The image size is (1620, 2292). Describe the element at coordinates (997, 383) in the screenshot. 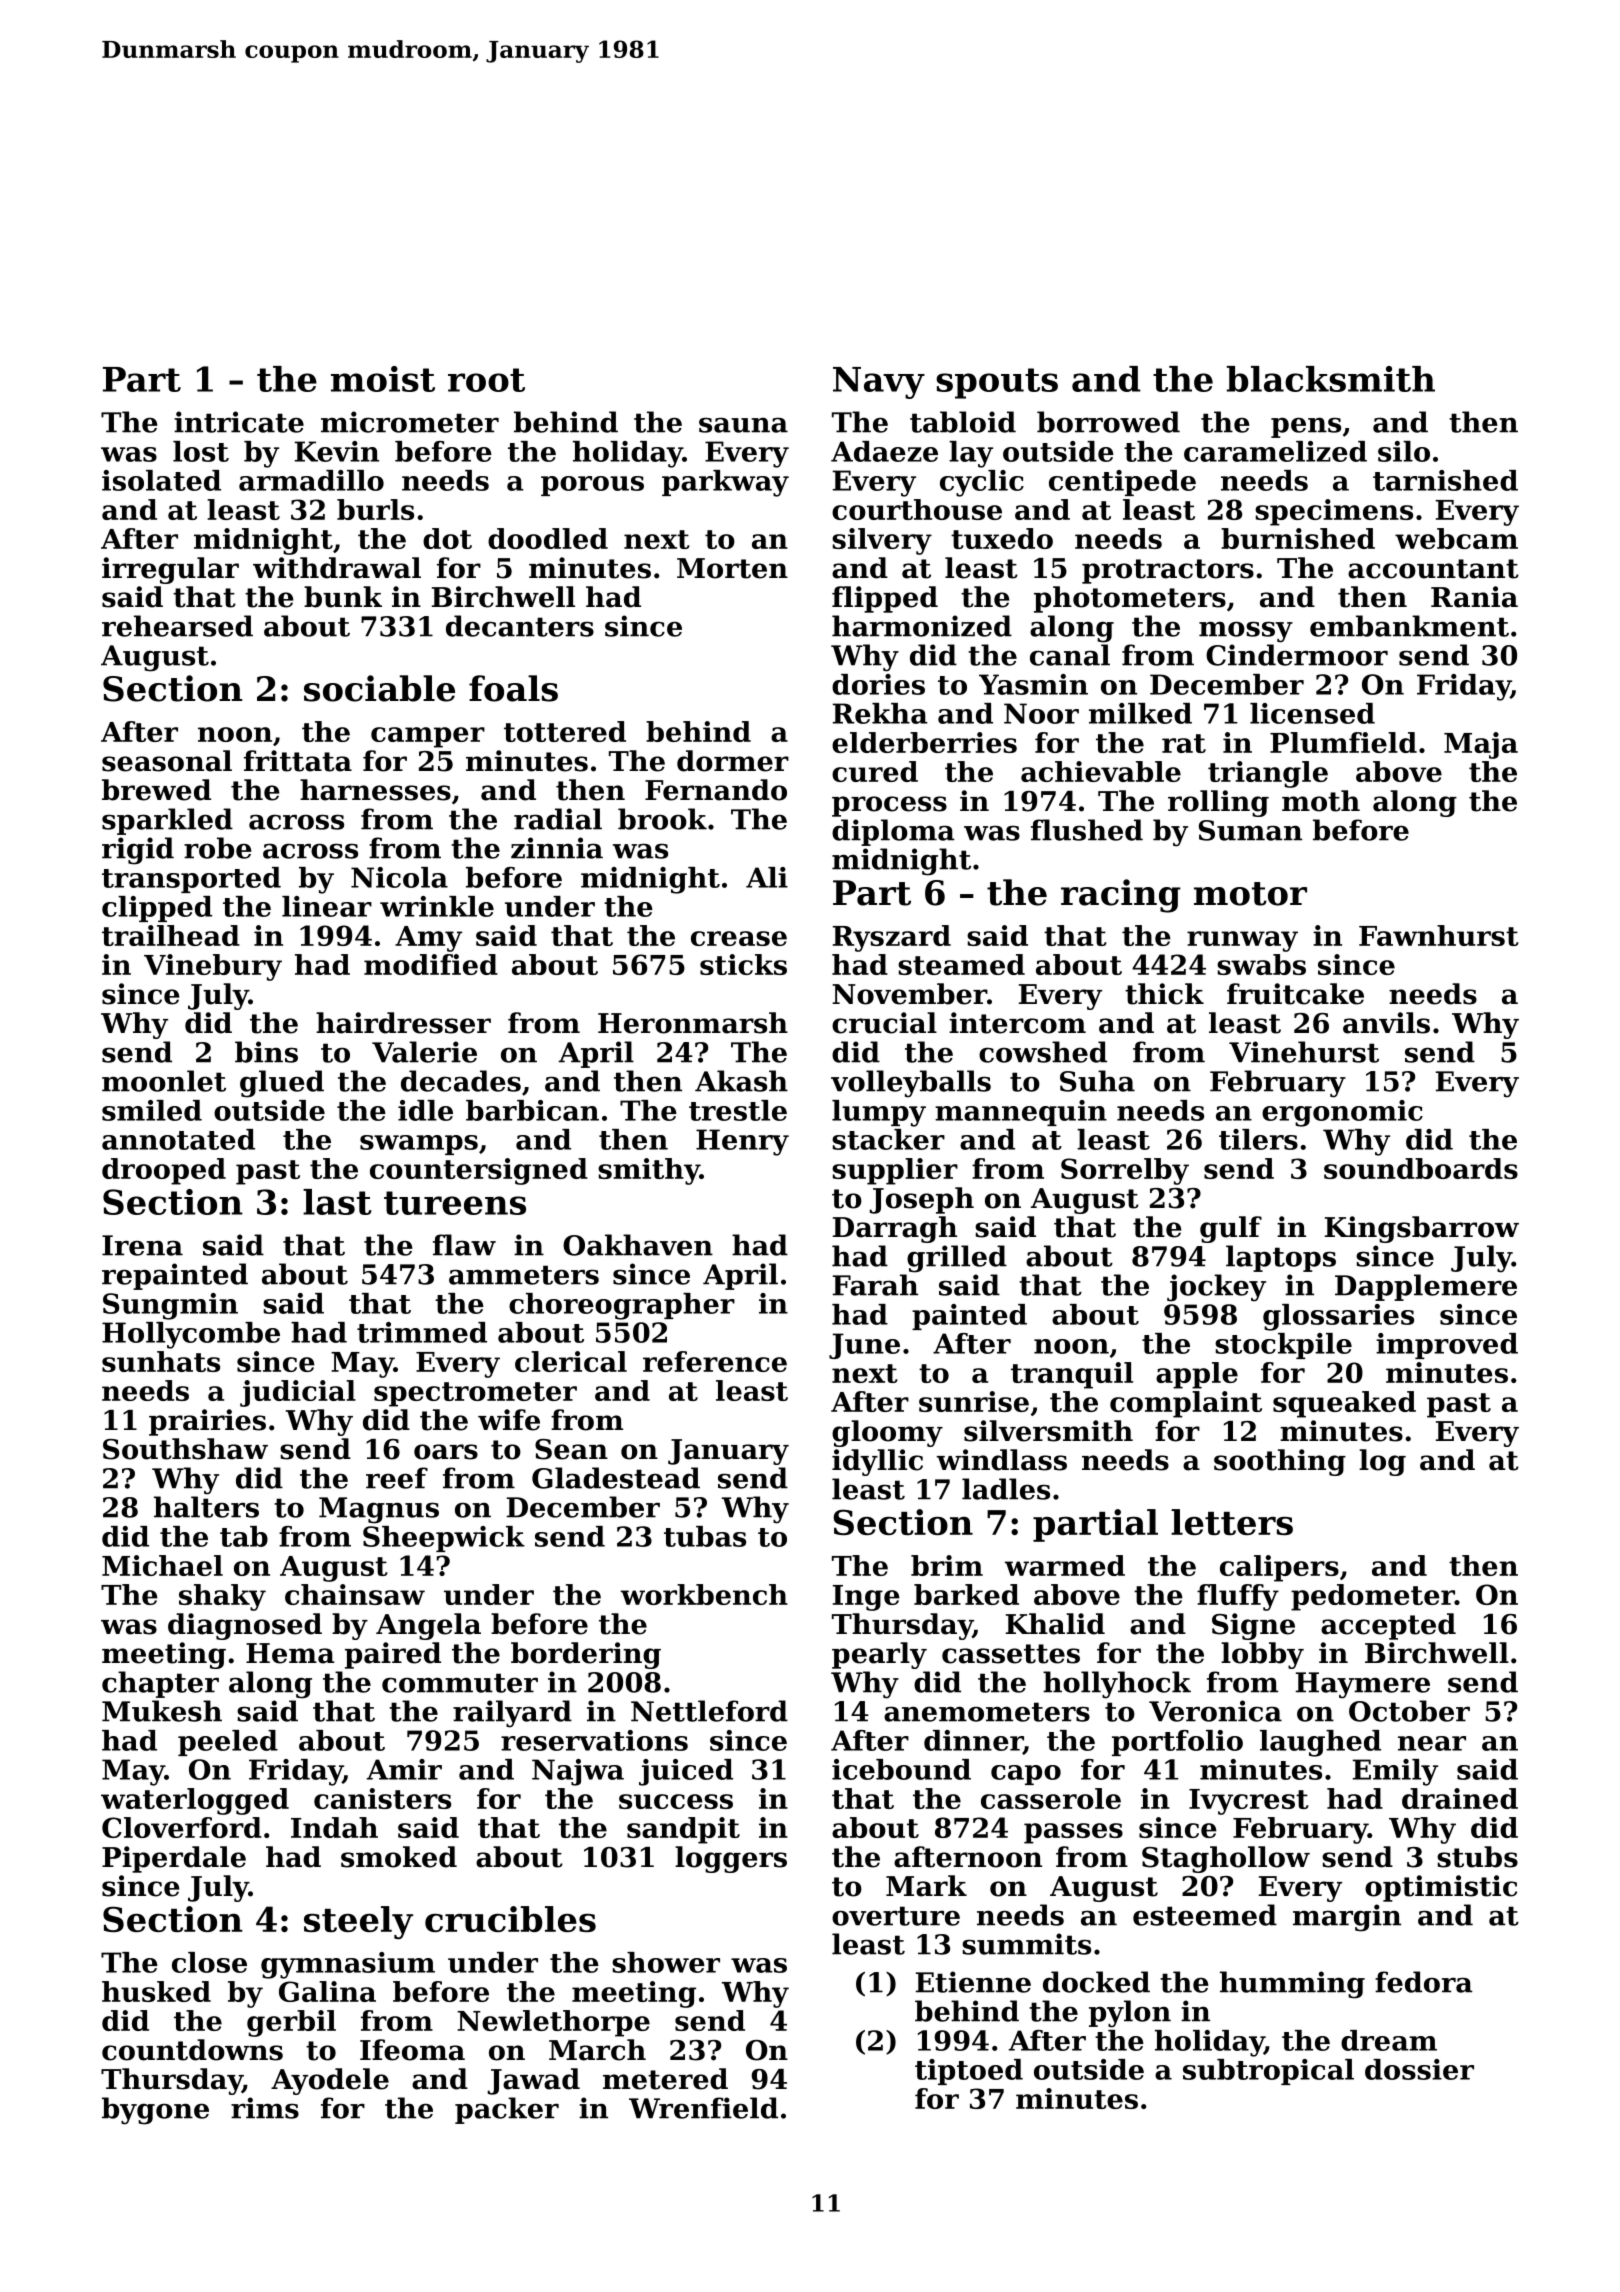

I see `spouts` at that location.
